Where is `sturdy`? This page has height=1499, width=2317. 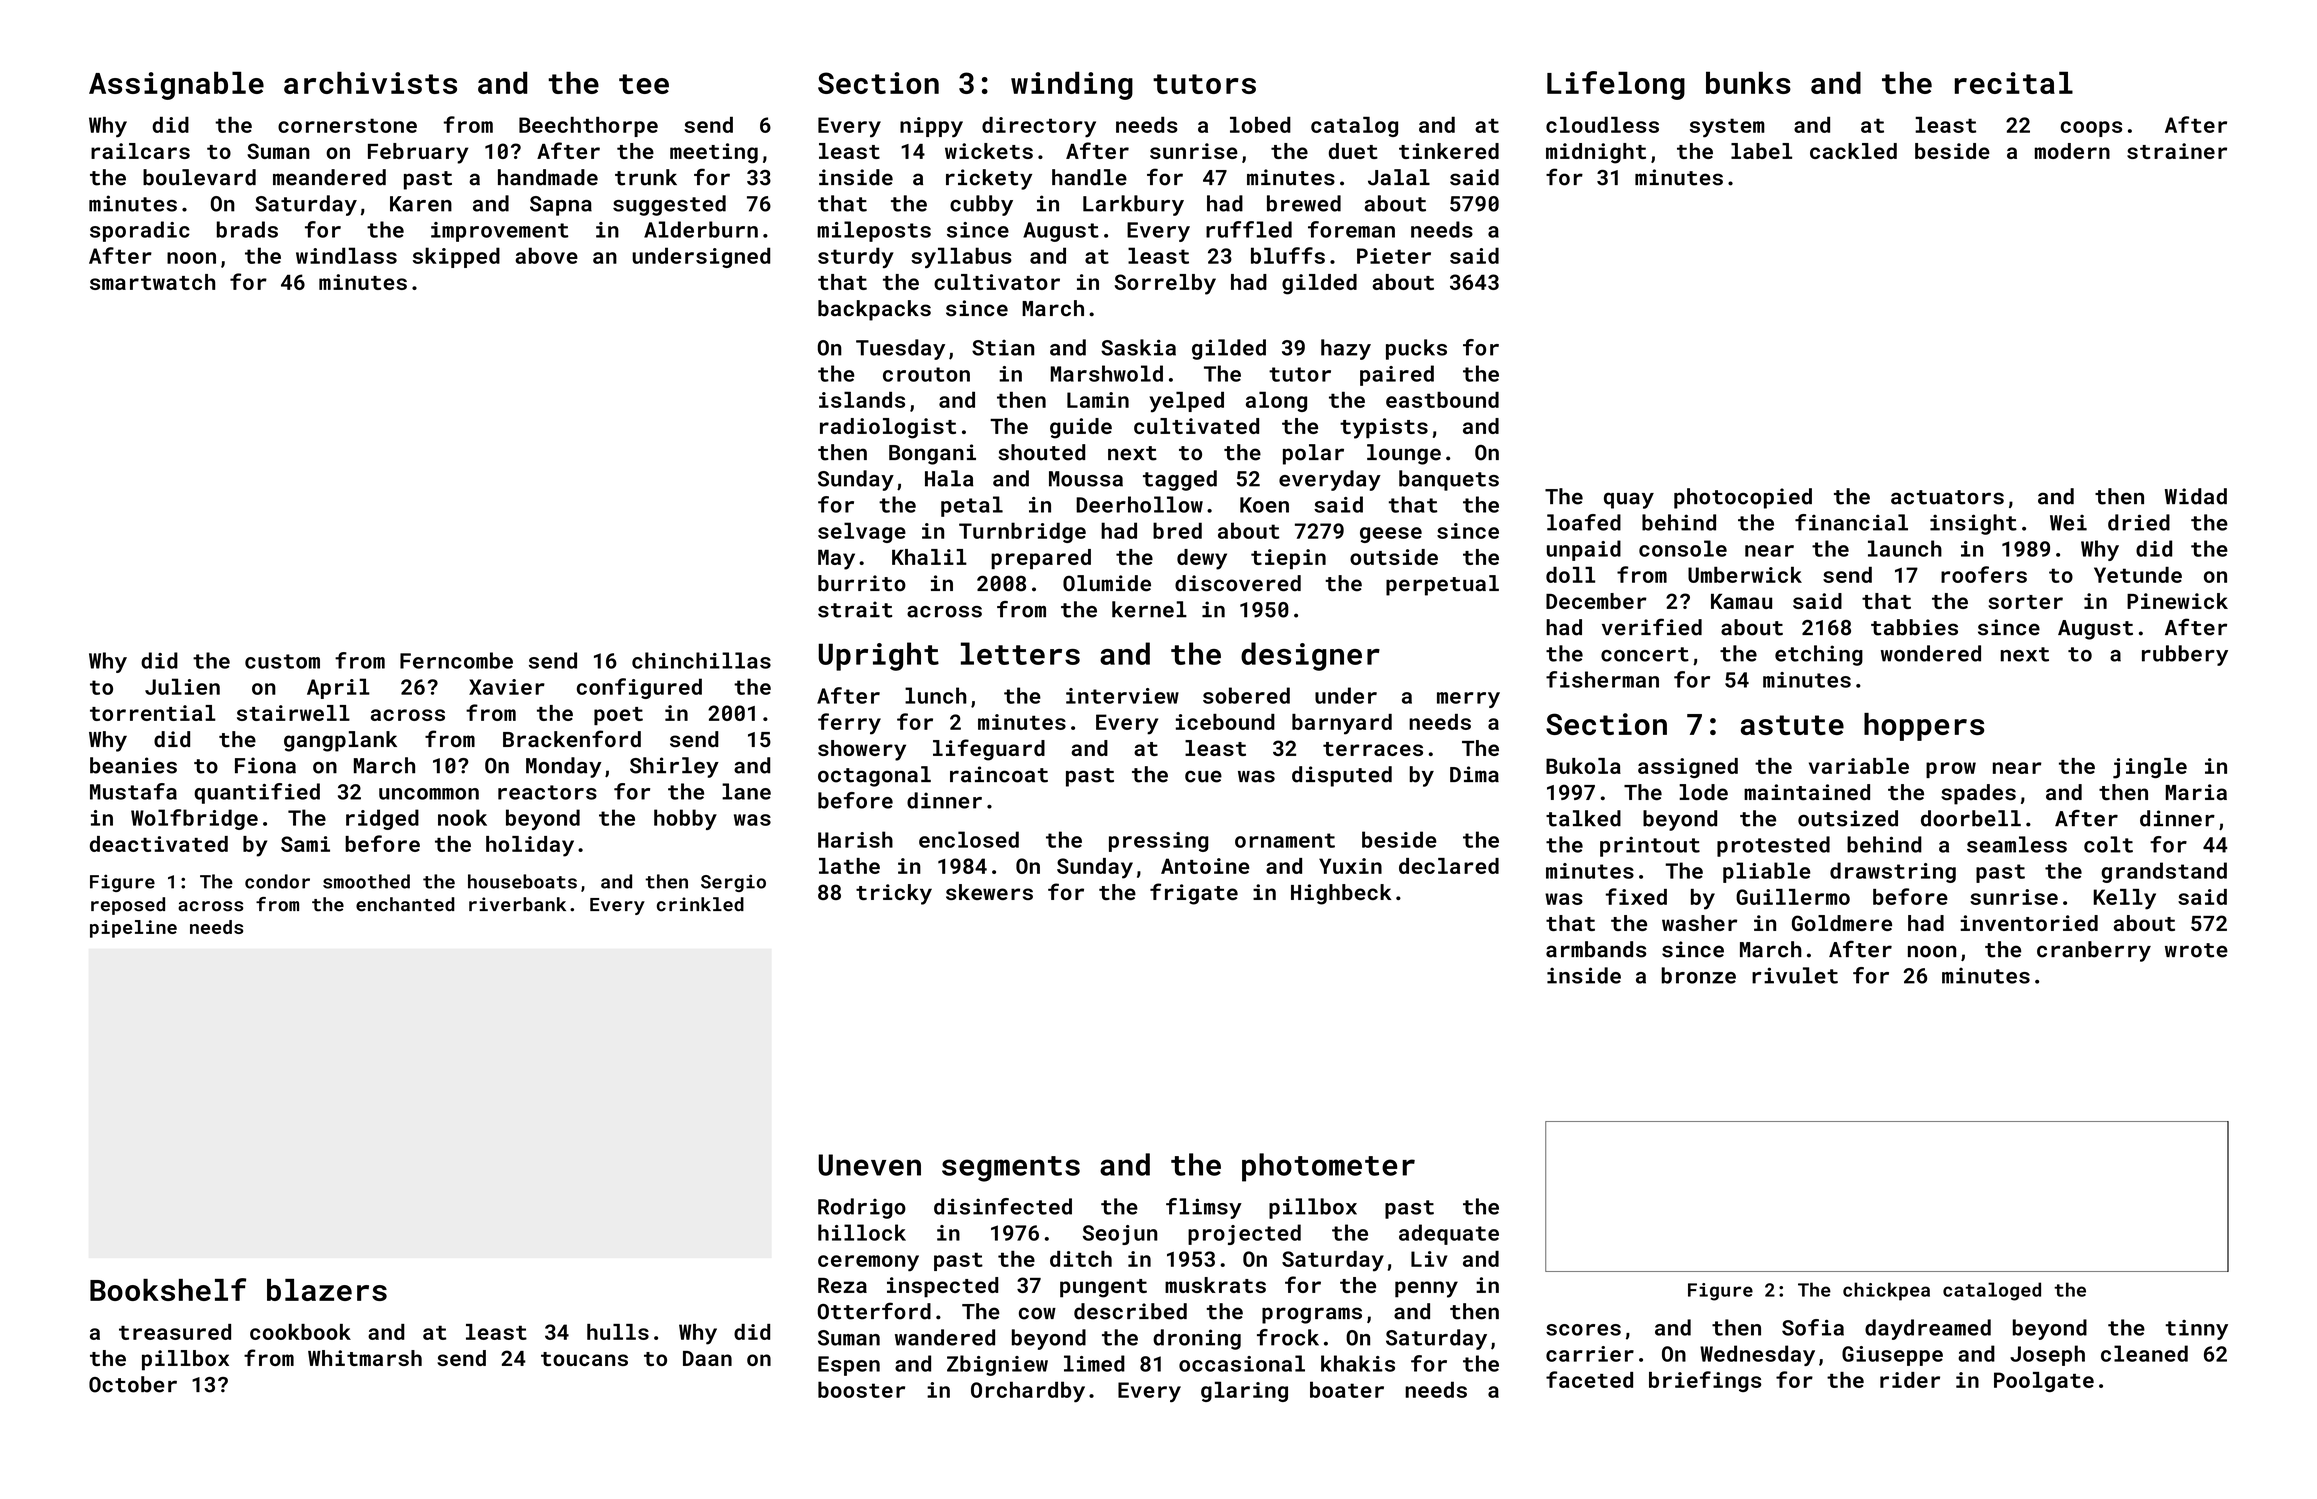
sturdy is located at coordinates (856, 257).
